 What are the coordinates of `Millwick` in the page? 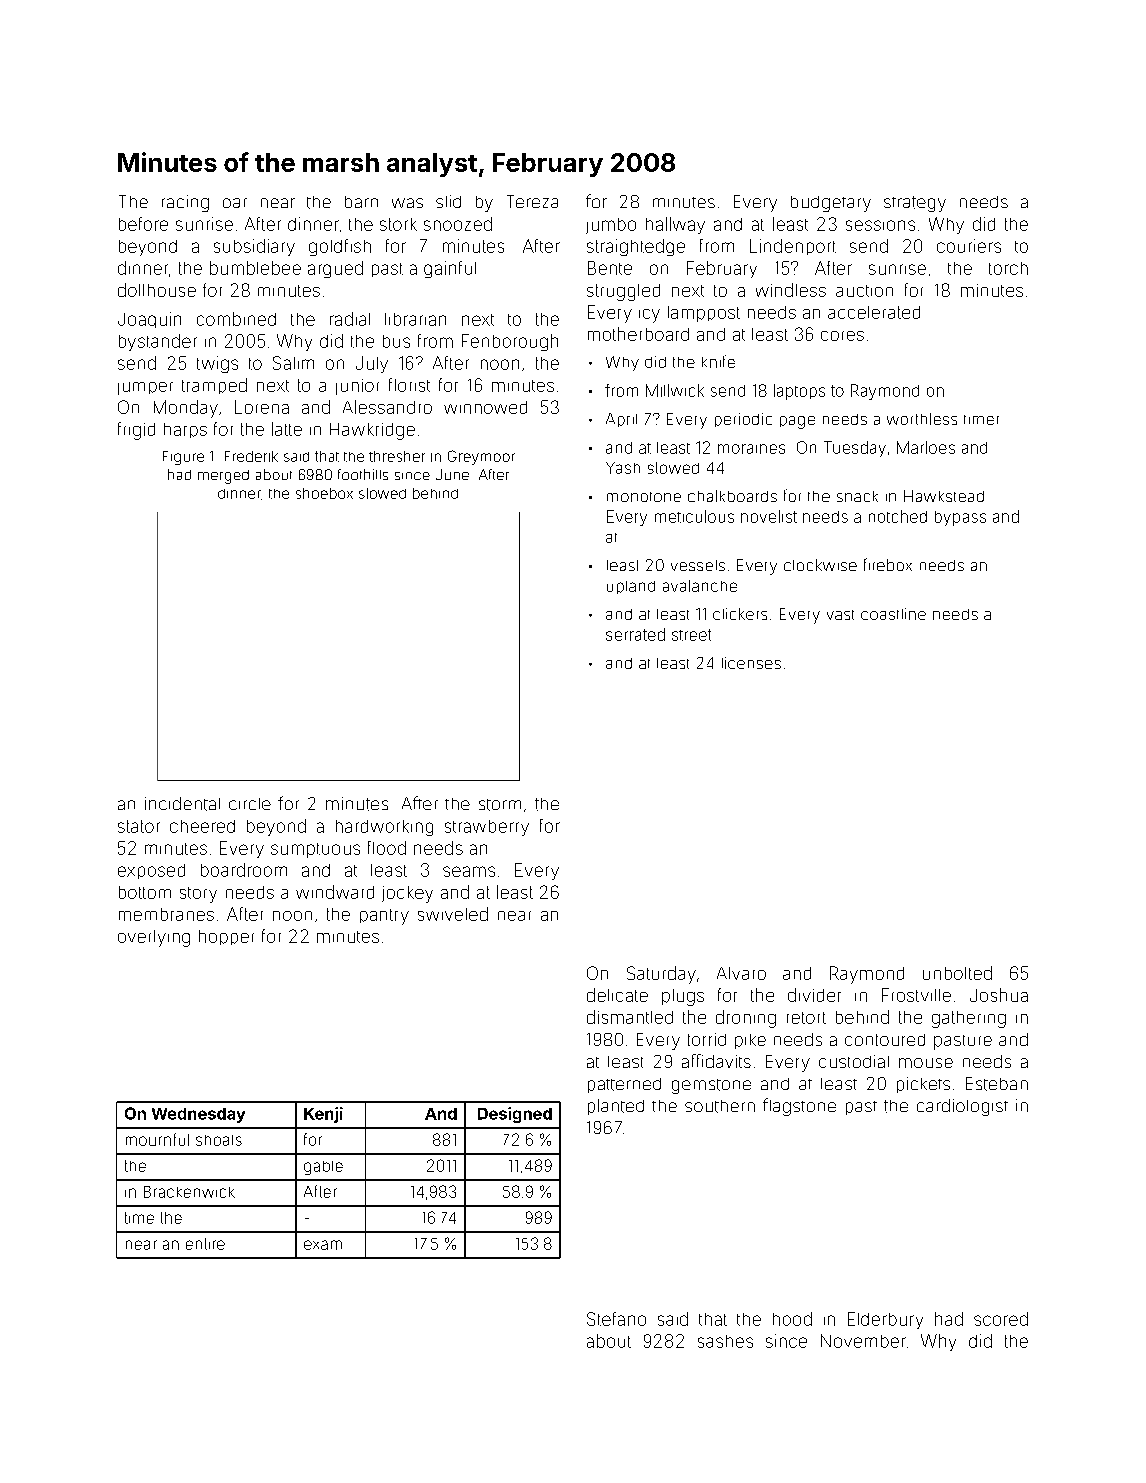 It's located at (675, 390).
